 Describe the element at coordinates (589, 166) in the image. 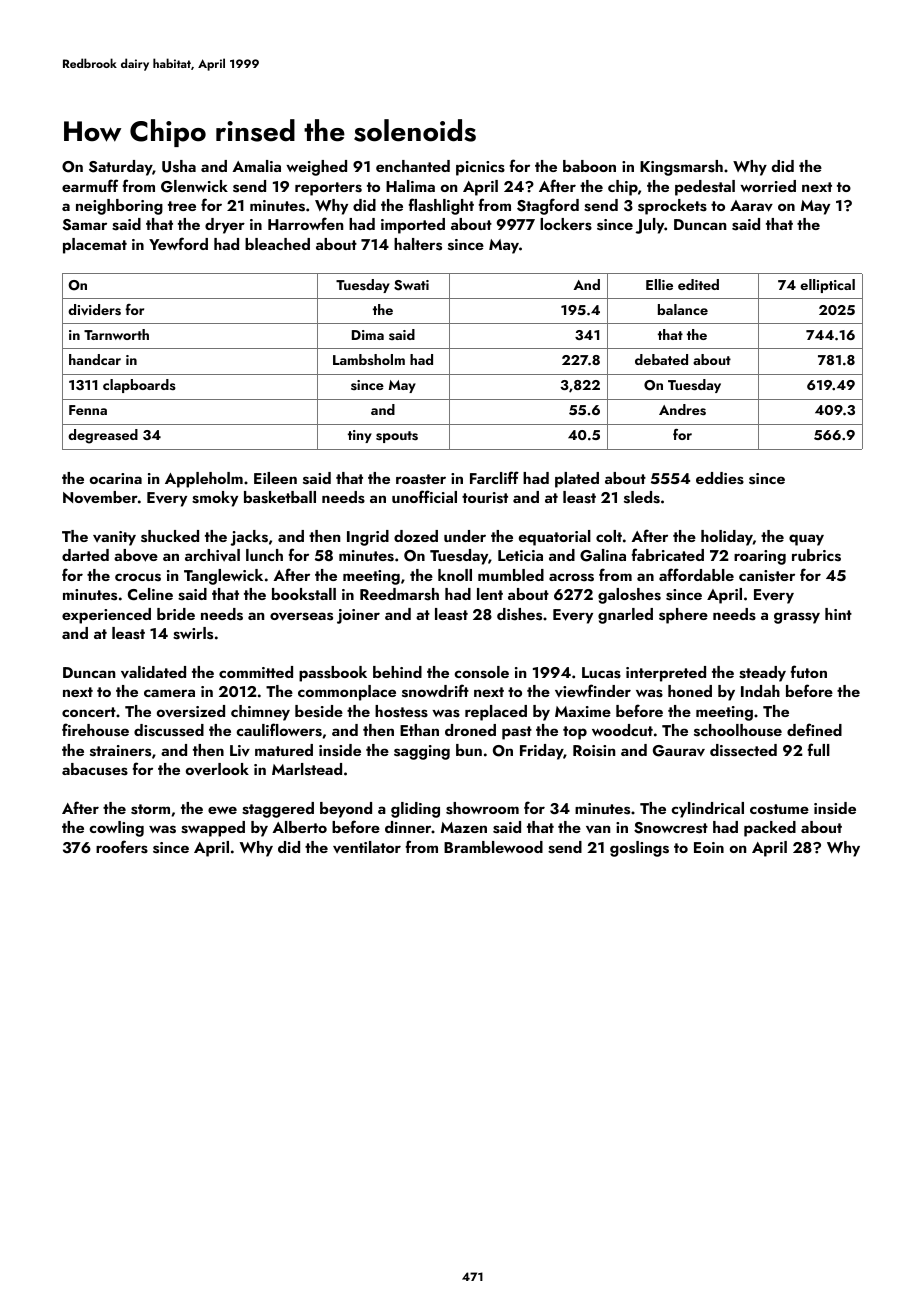

I see `baboon` at that location.
